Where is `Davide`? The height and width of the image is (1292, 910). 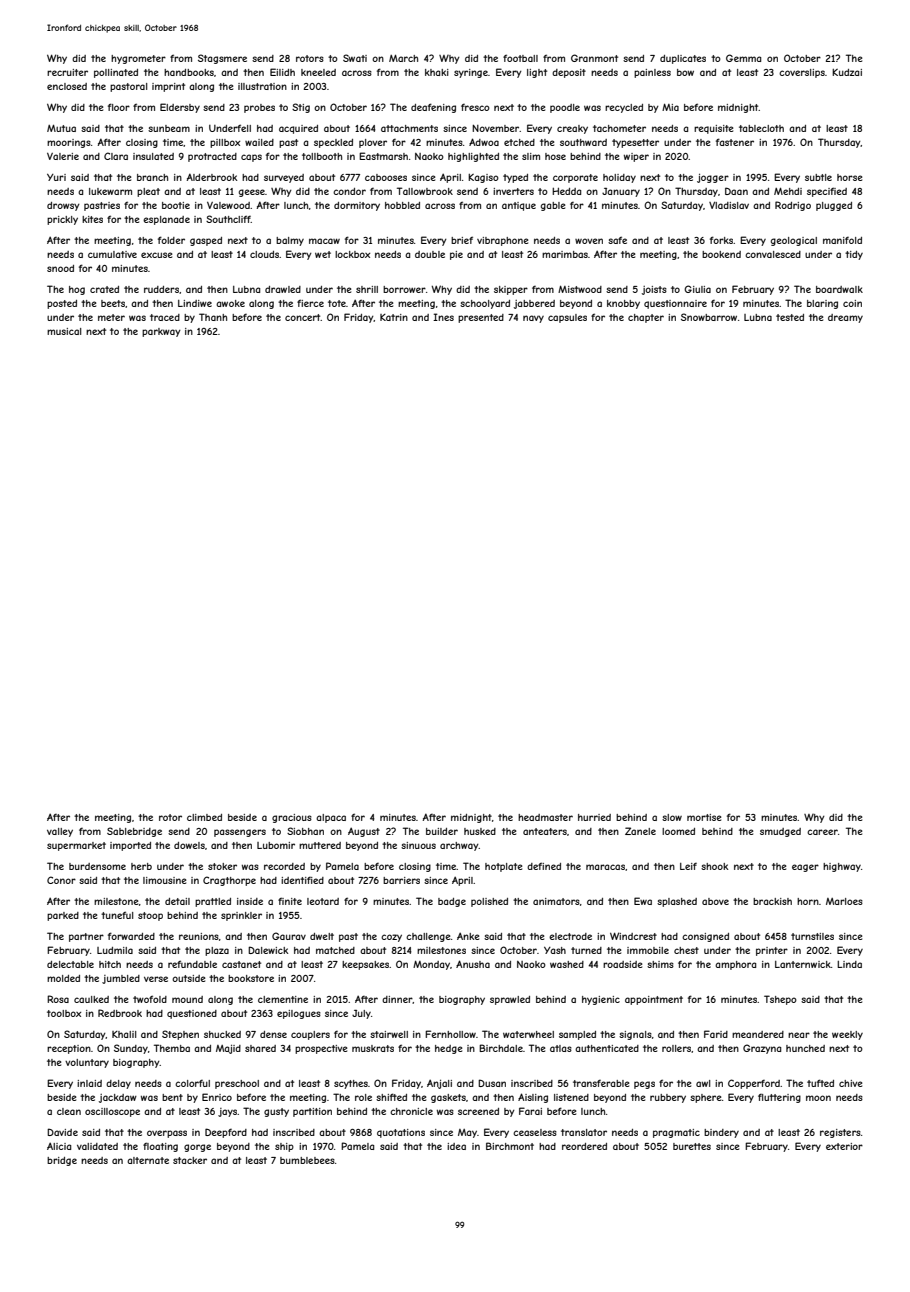 Davide is located at coordinates (62, 1132).
